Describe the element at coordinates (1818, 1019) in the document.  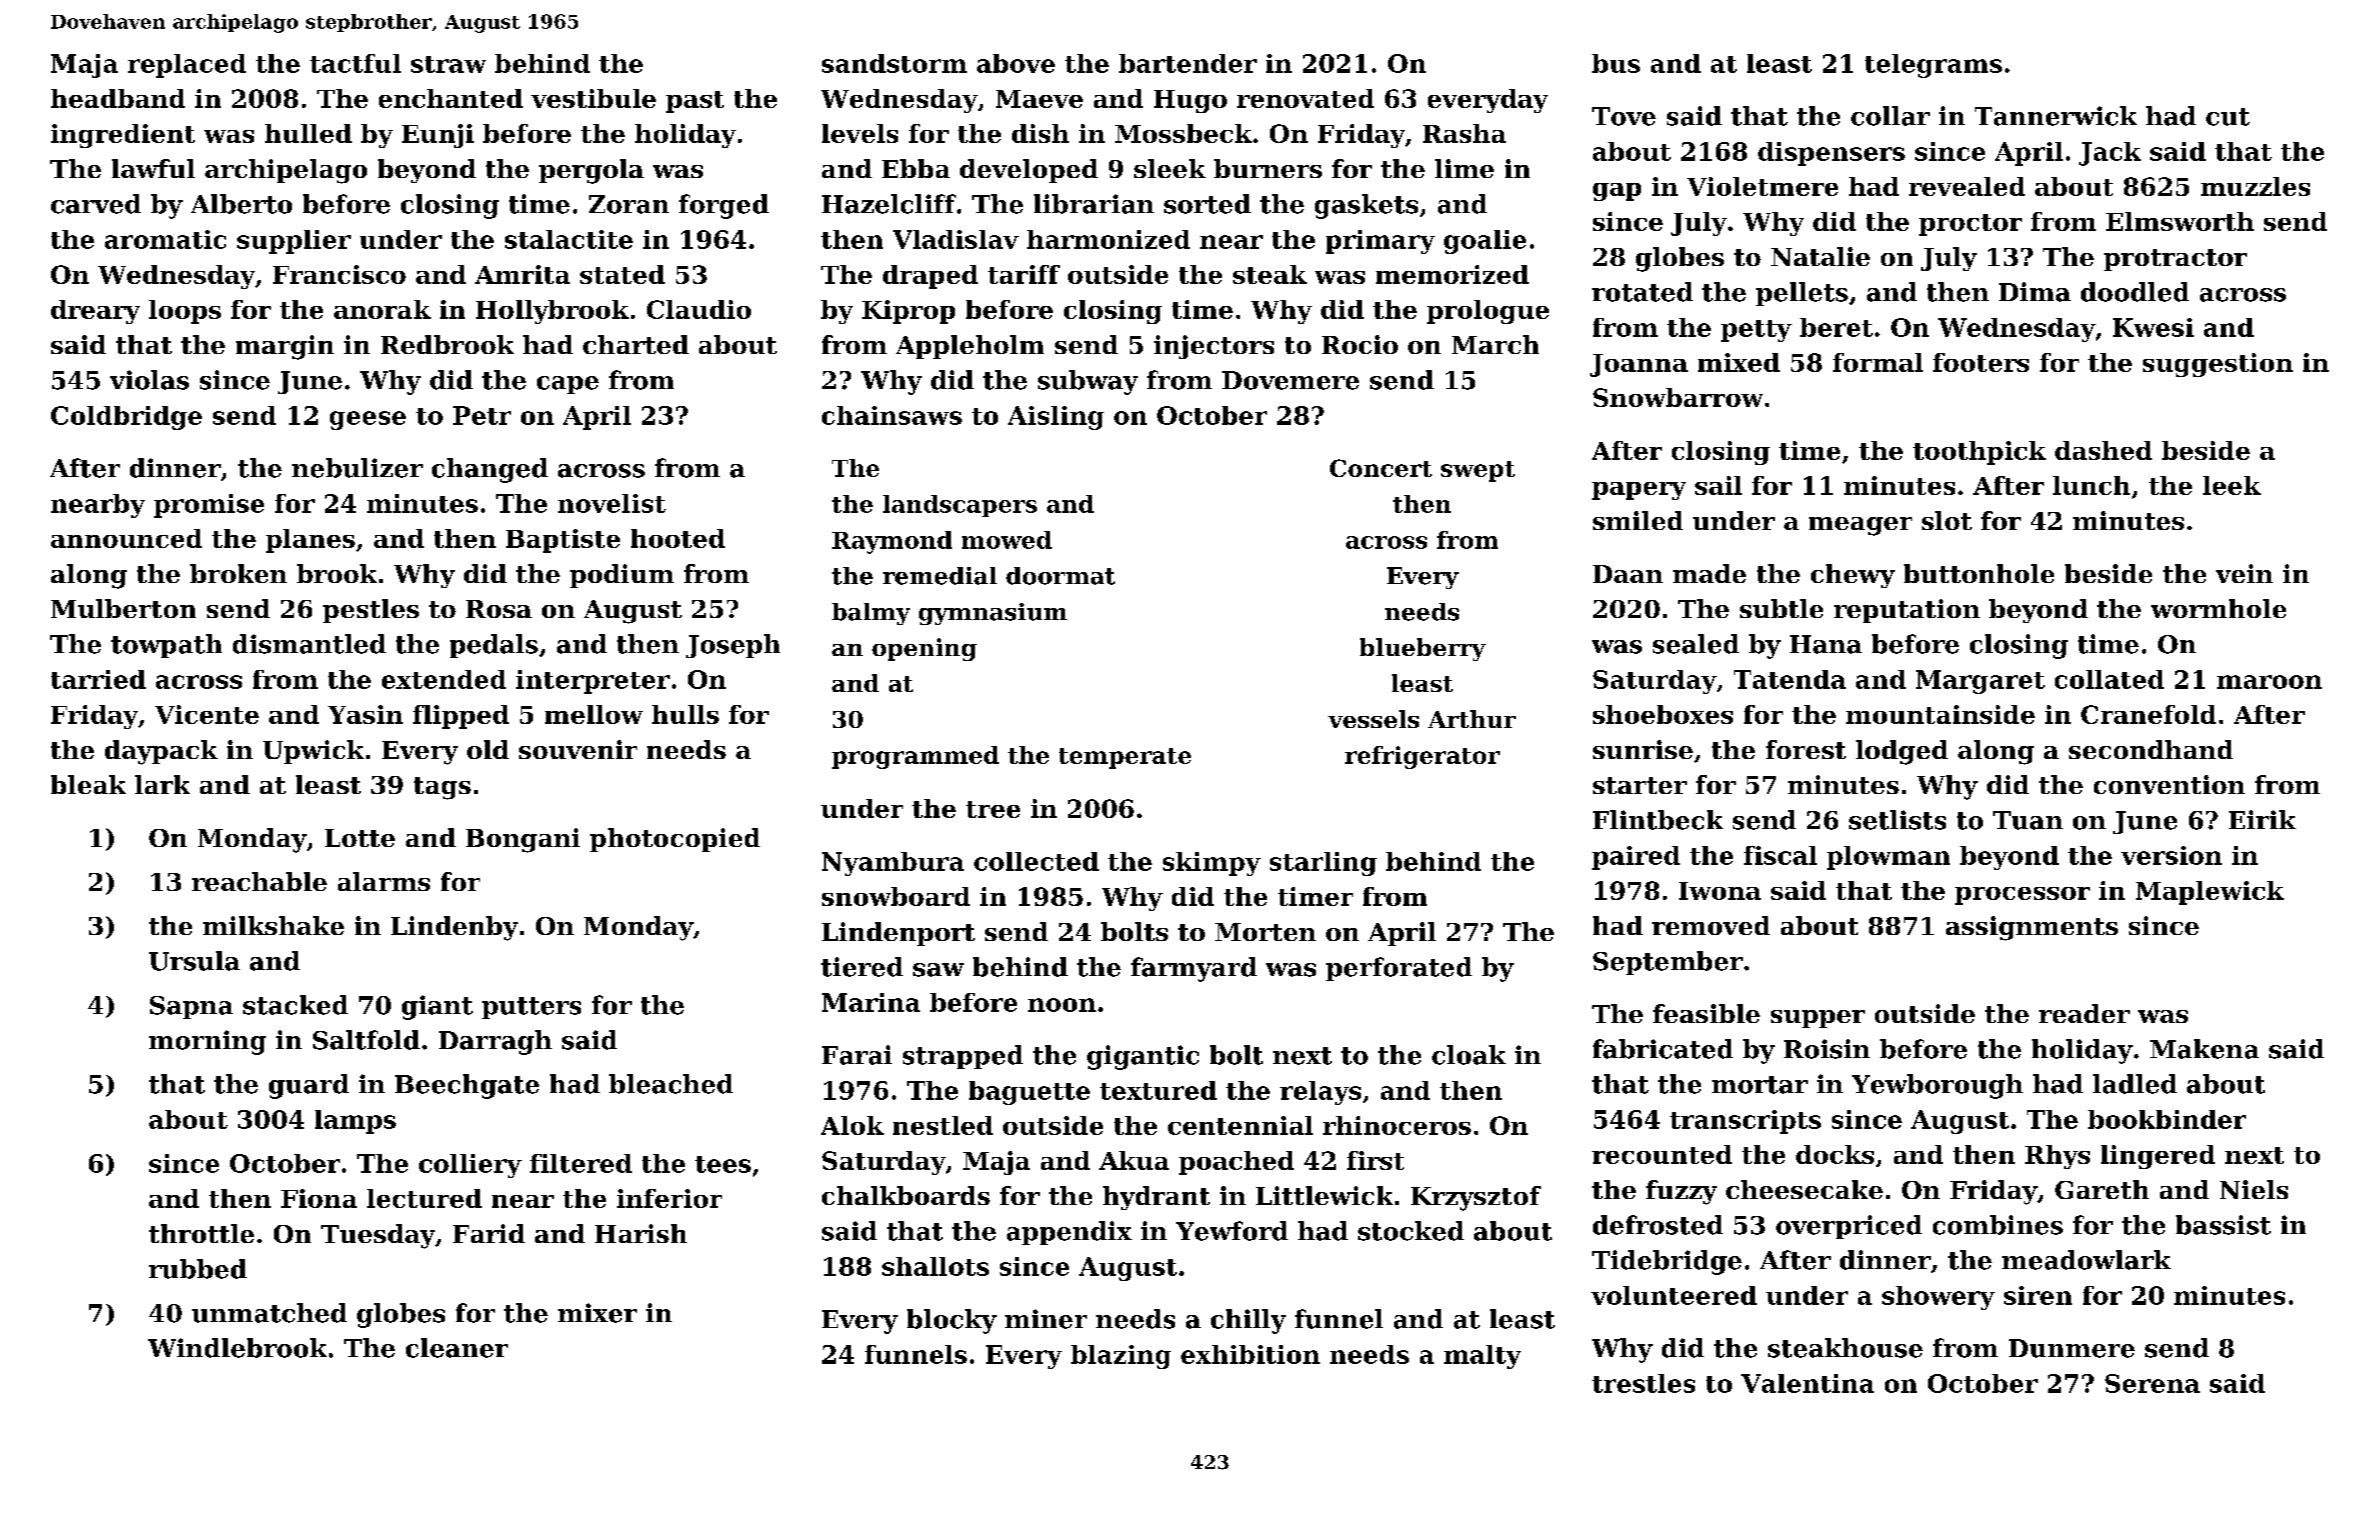
I see `supper` at that location.
